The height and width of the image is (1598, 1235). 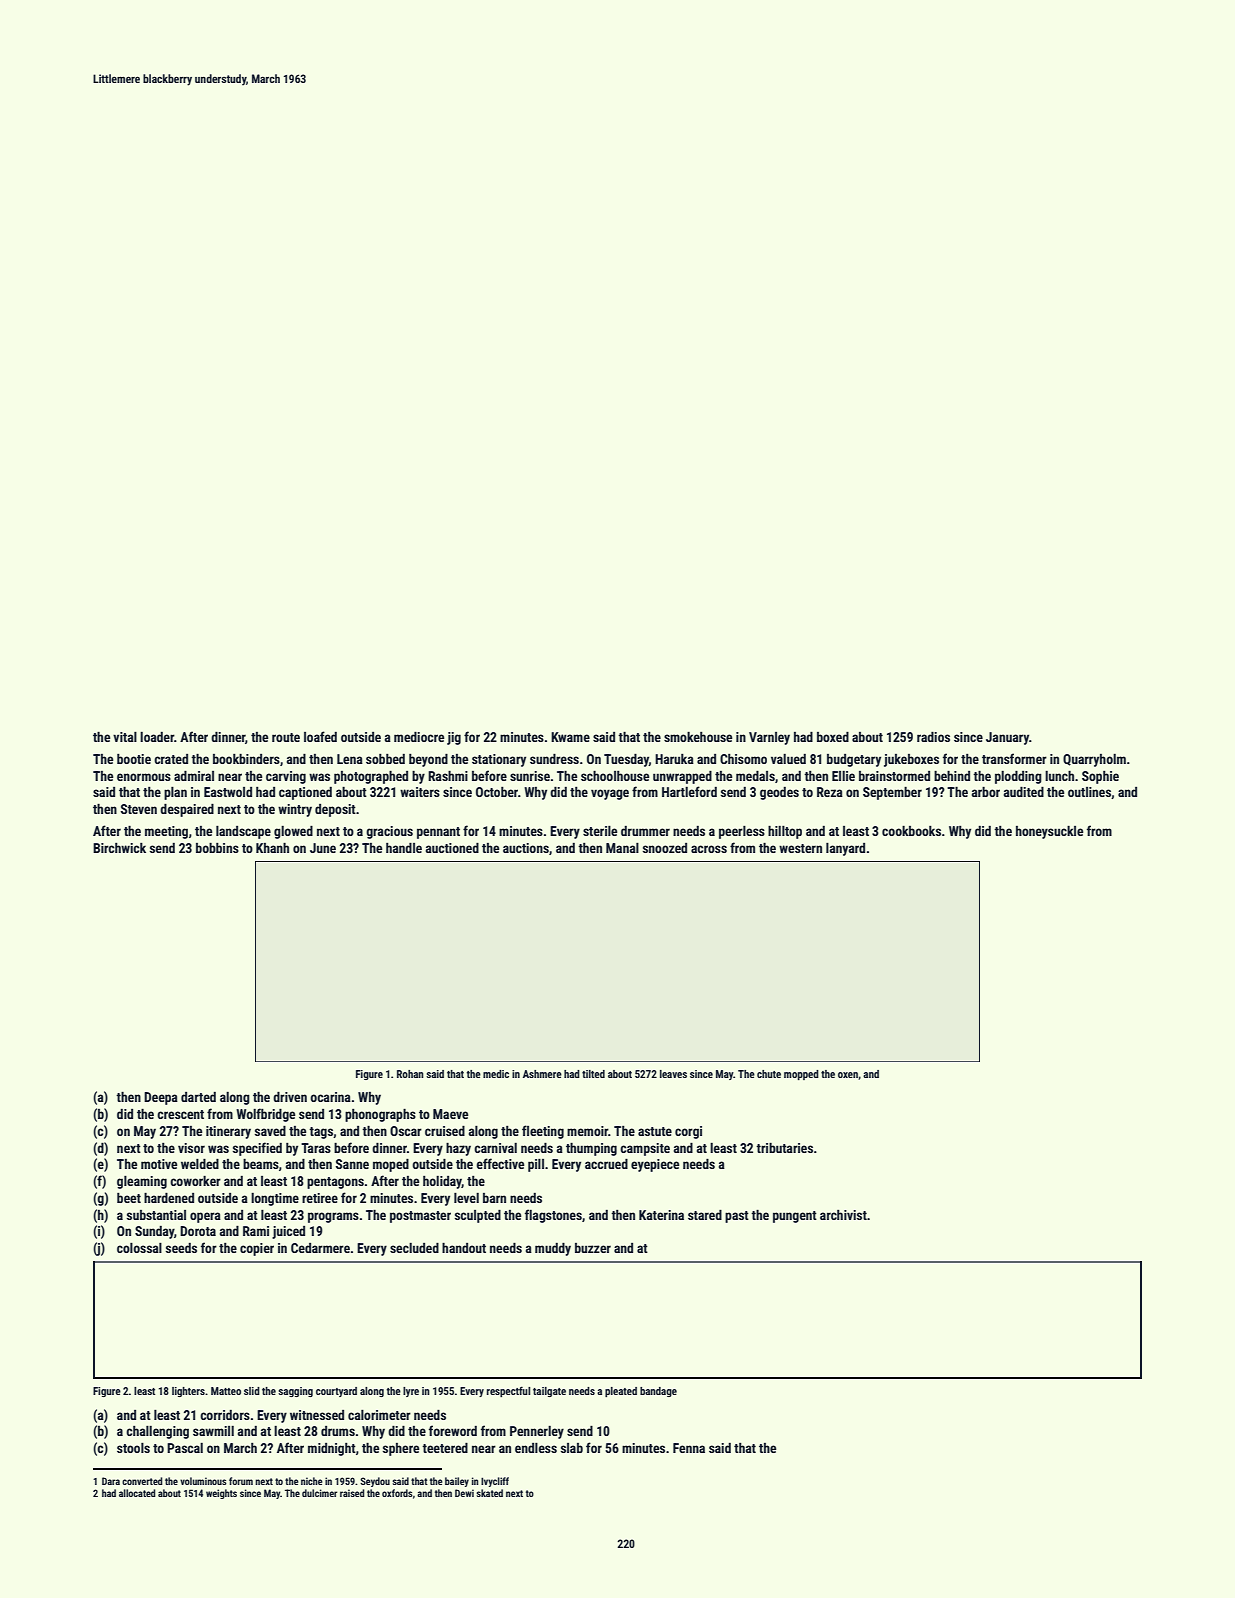 I want to click on Birchwick, so click(x=119, y=848).
